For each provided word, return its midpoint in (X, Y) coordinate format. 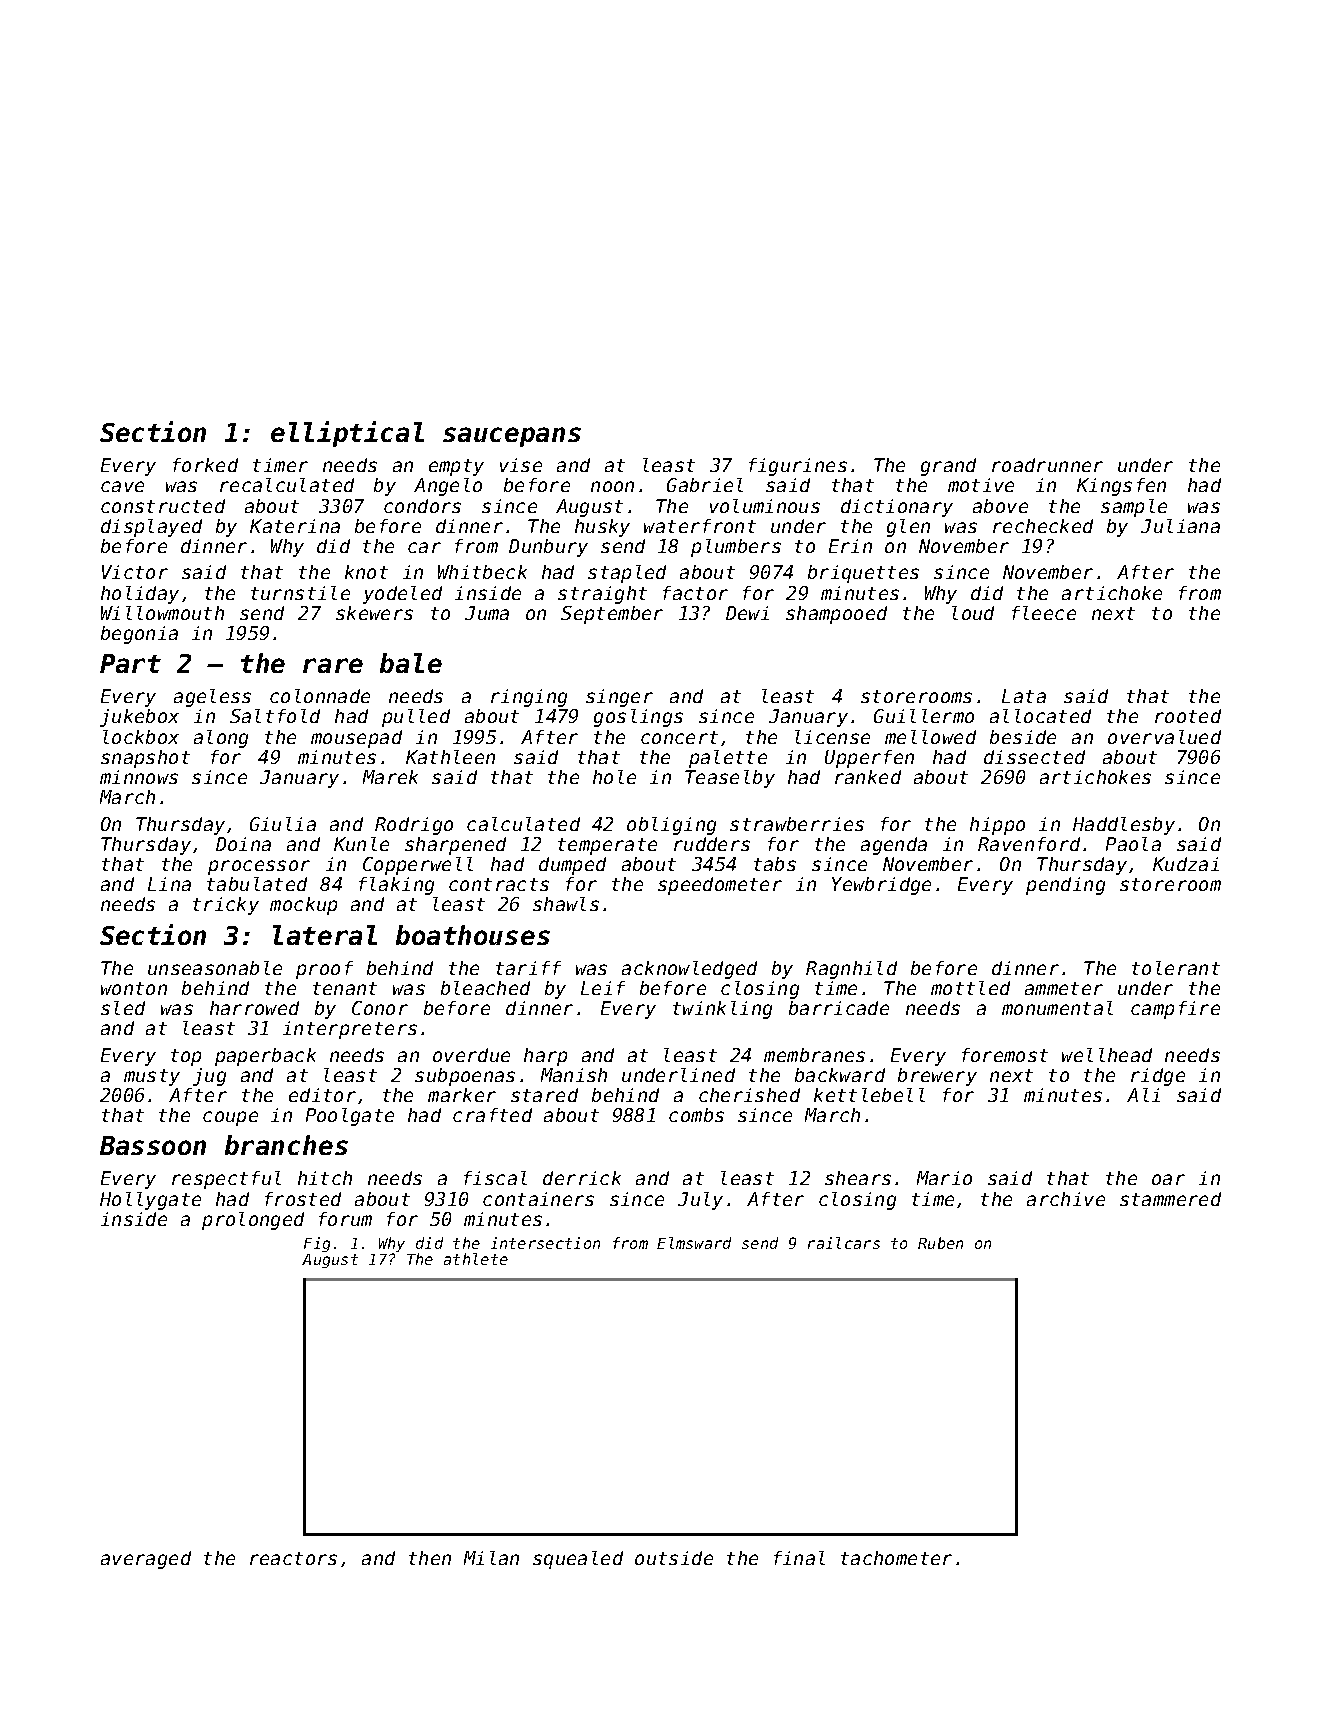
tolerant (1176, 968)
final (799, 1558)
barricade (839, 1008)
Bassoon (153, 1145)
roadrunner (1047, 465)
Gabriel (705, 485)
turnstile (300, 593)
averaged (146, 1560)
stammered (1170, 1199)
